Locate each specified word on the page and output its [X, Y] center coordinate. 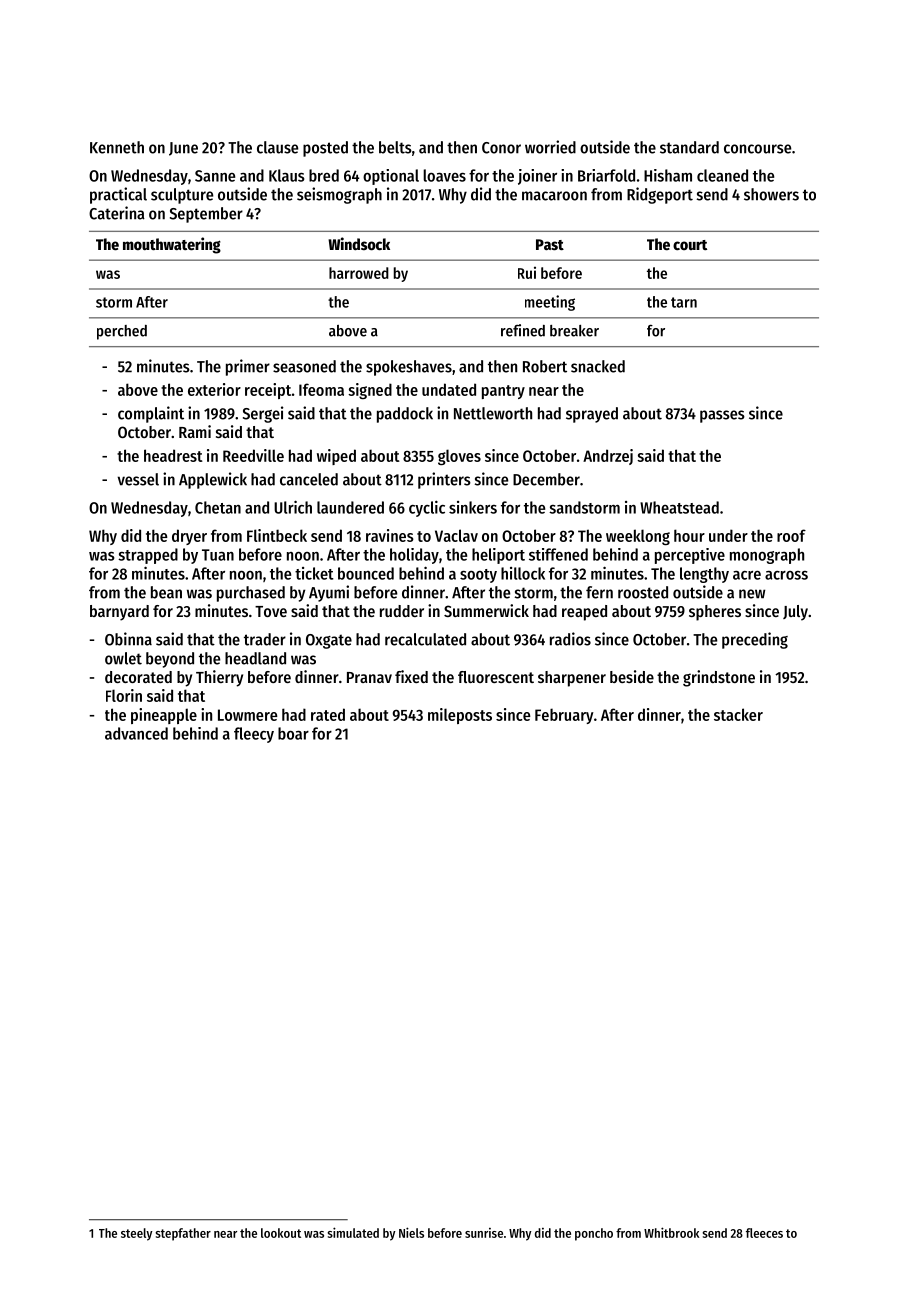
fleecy [254, 735]
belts [395, 147]
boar [293, 733]
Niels [411, 1232]
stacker [738, 714]
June [183, 149]
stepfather [183, 1234]
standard [689, 147]
